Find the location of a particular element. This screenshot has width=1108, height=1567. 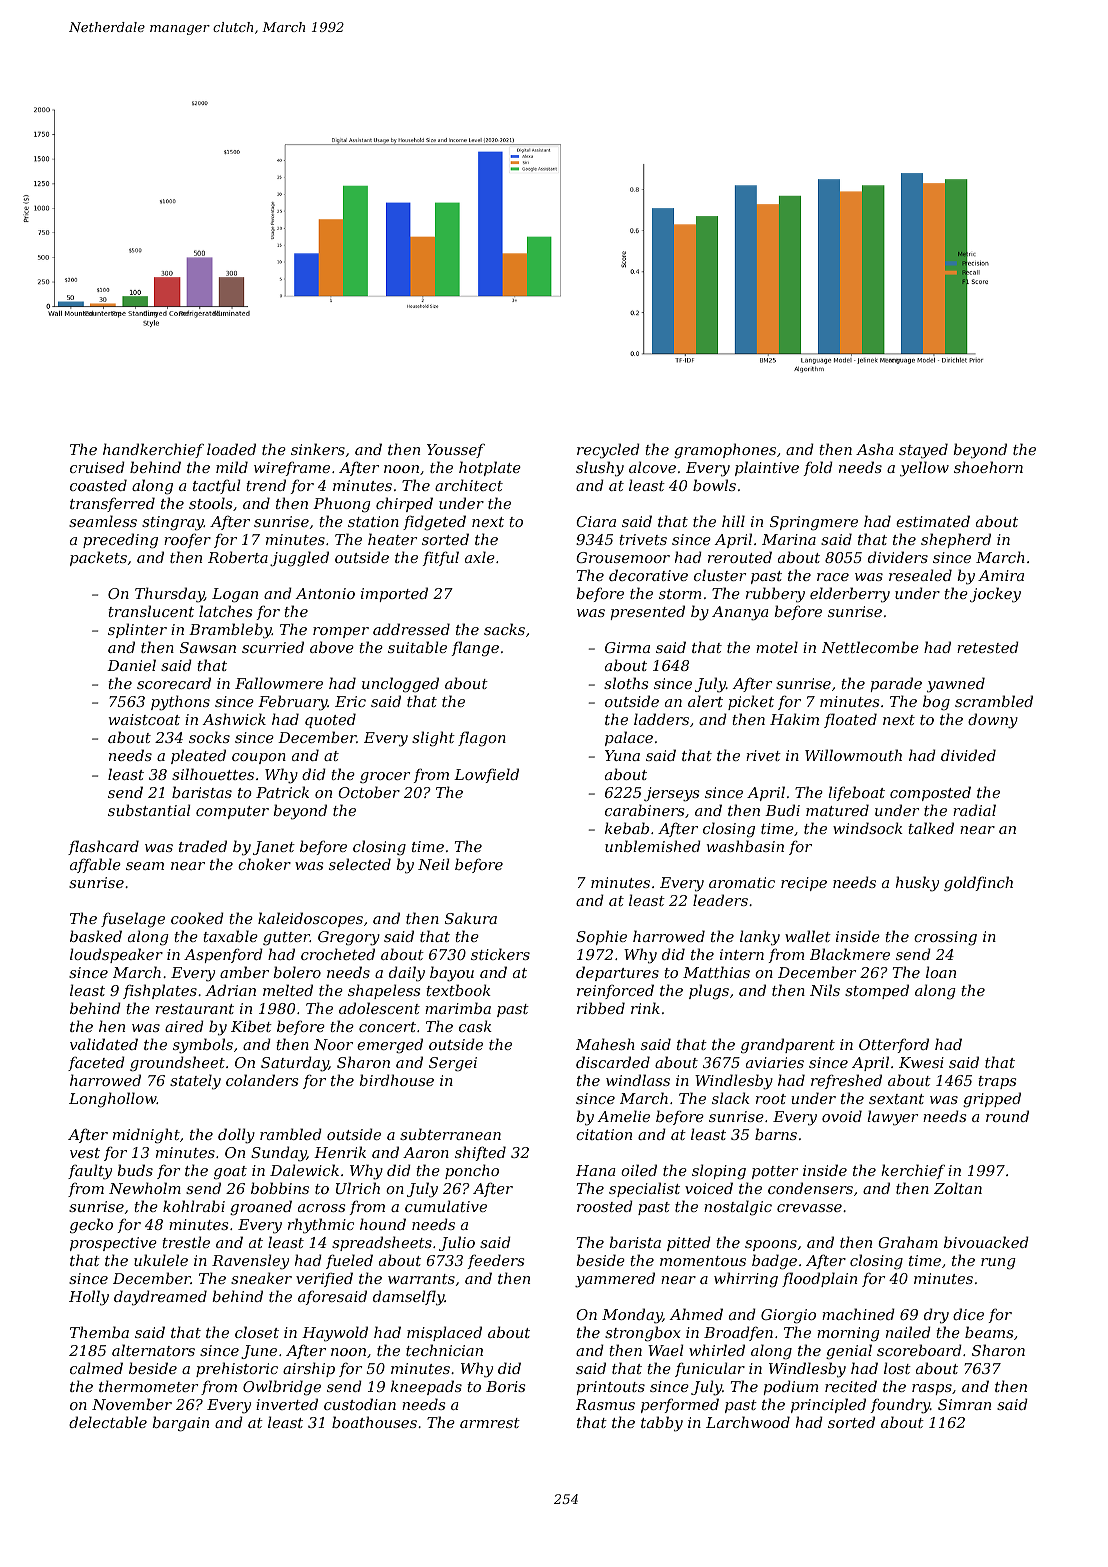

stayed is located at coordinates (923, 451).
